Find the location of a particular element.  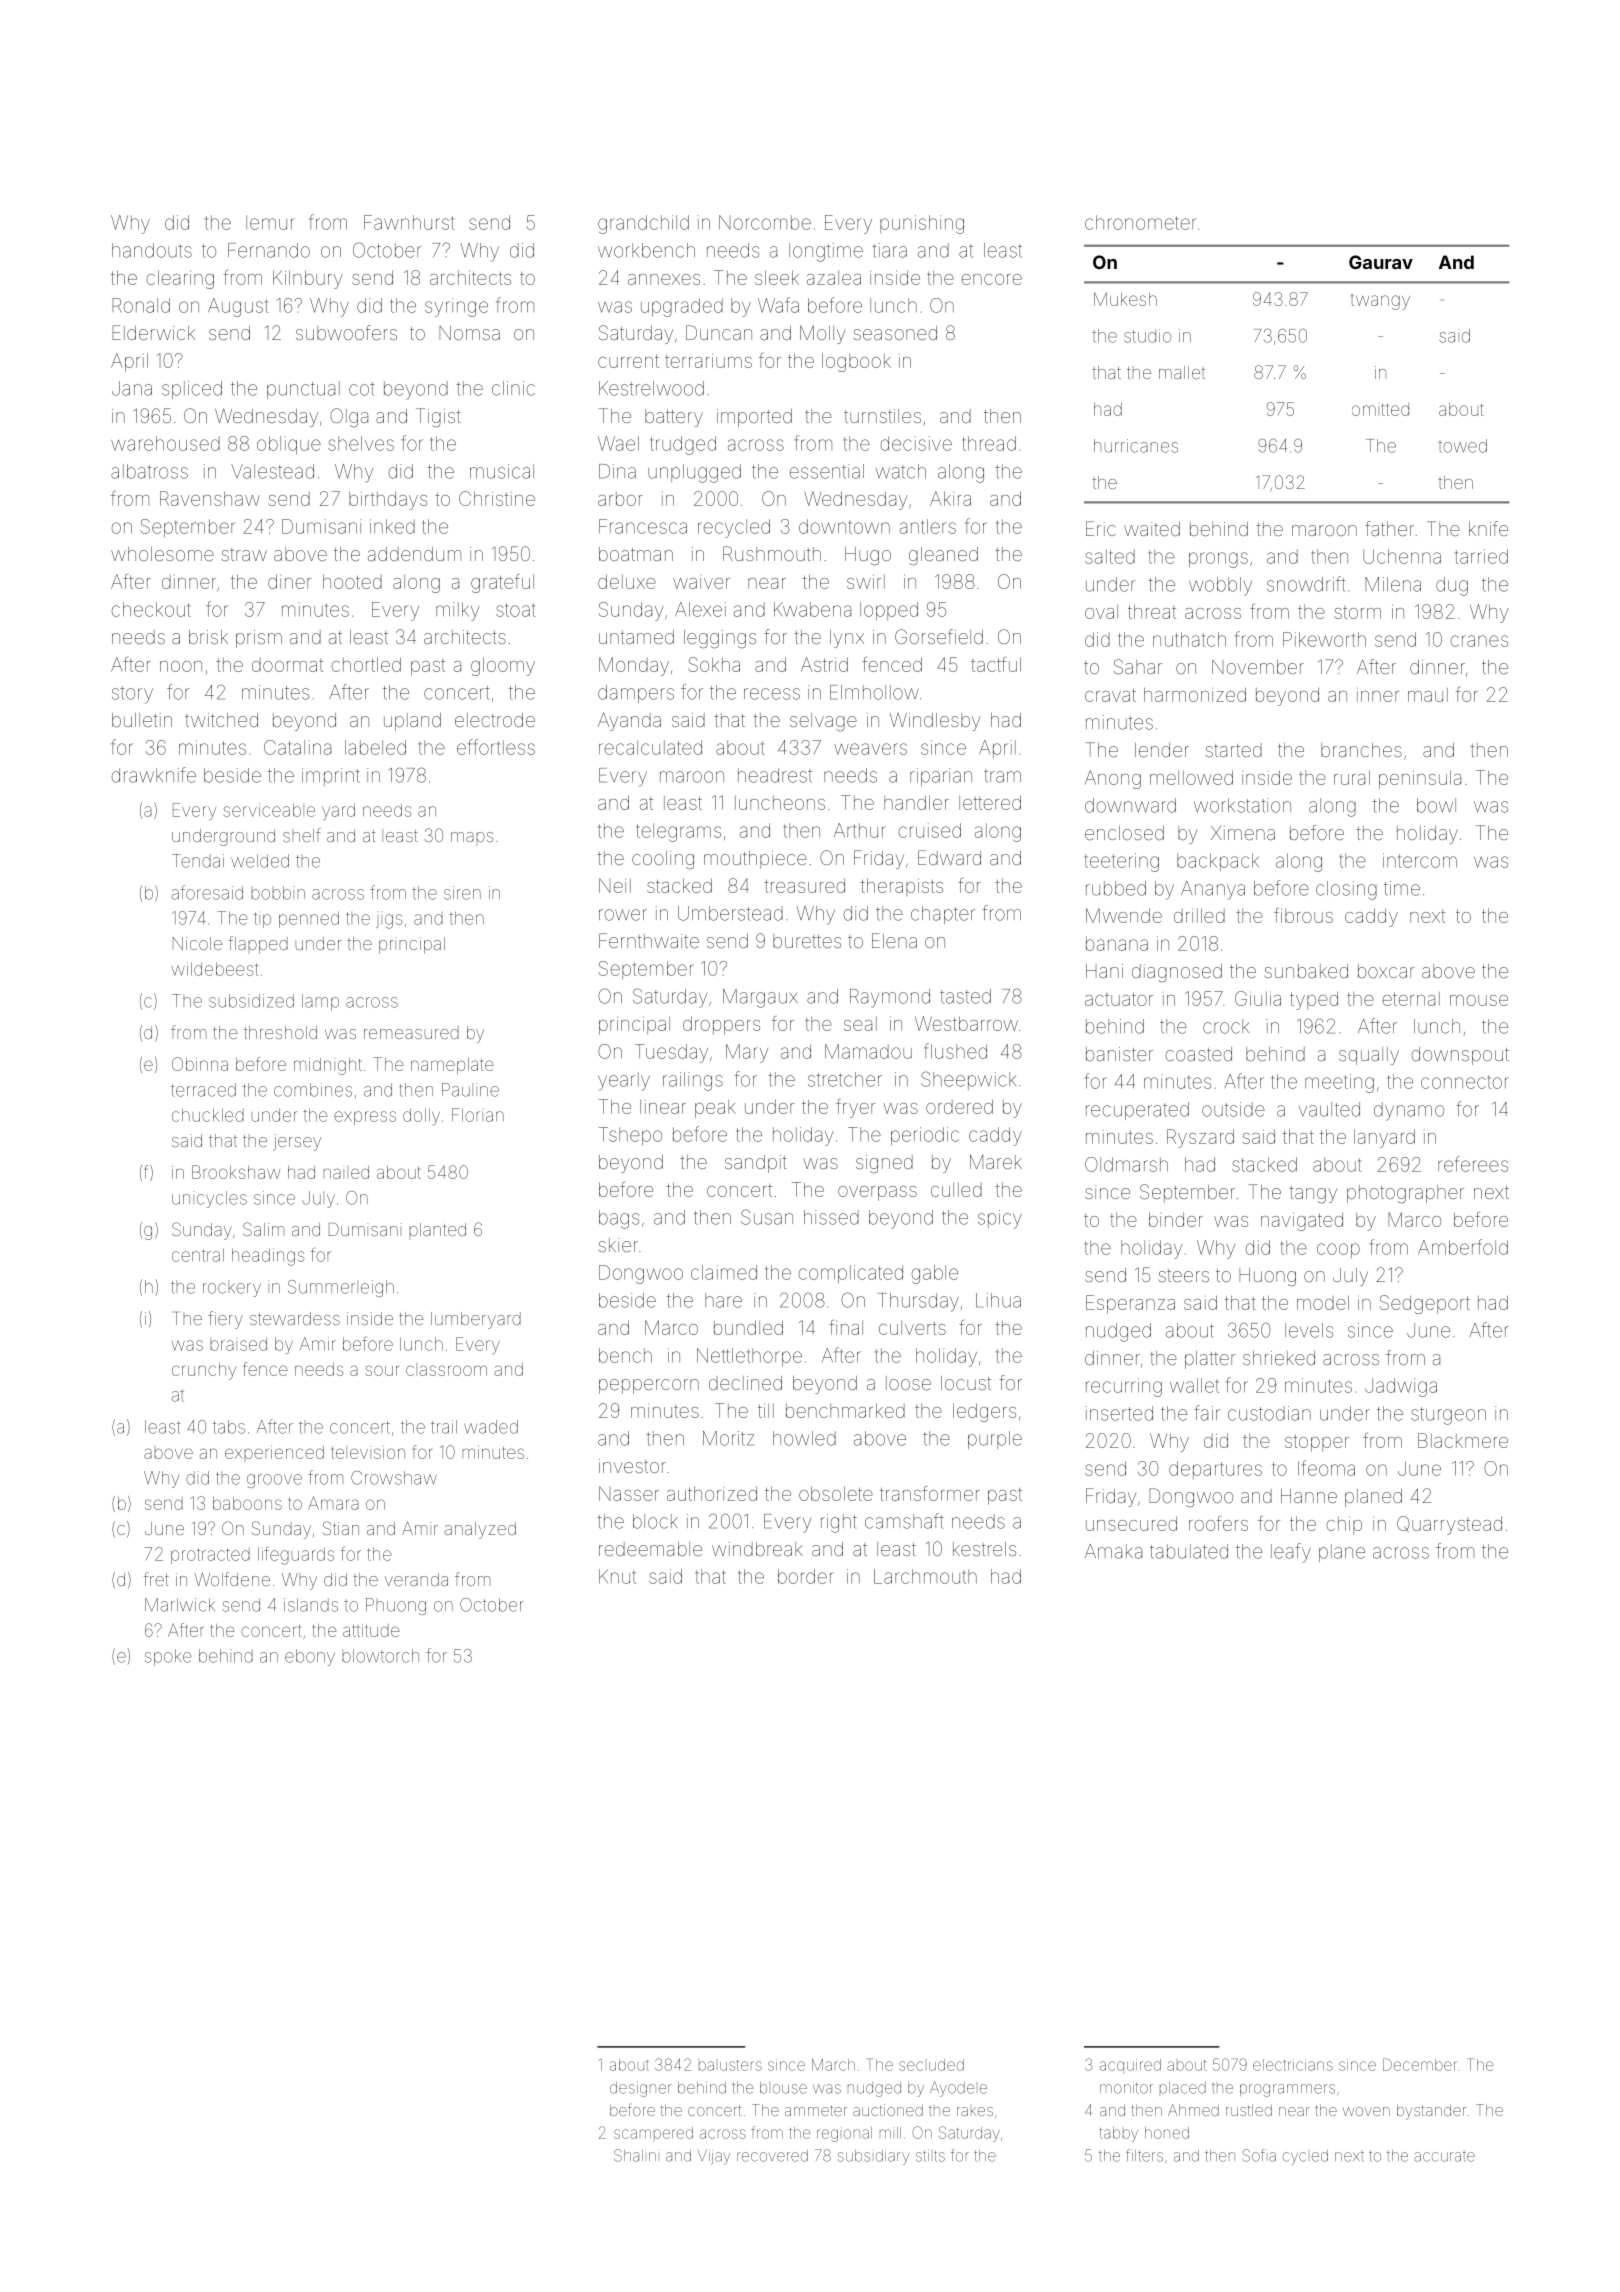

encore is located at coordinates (992, 279).
